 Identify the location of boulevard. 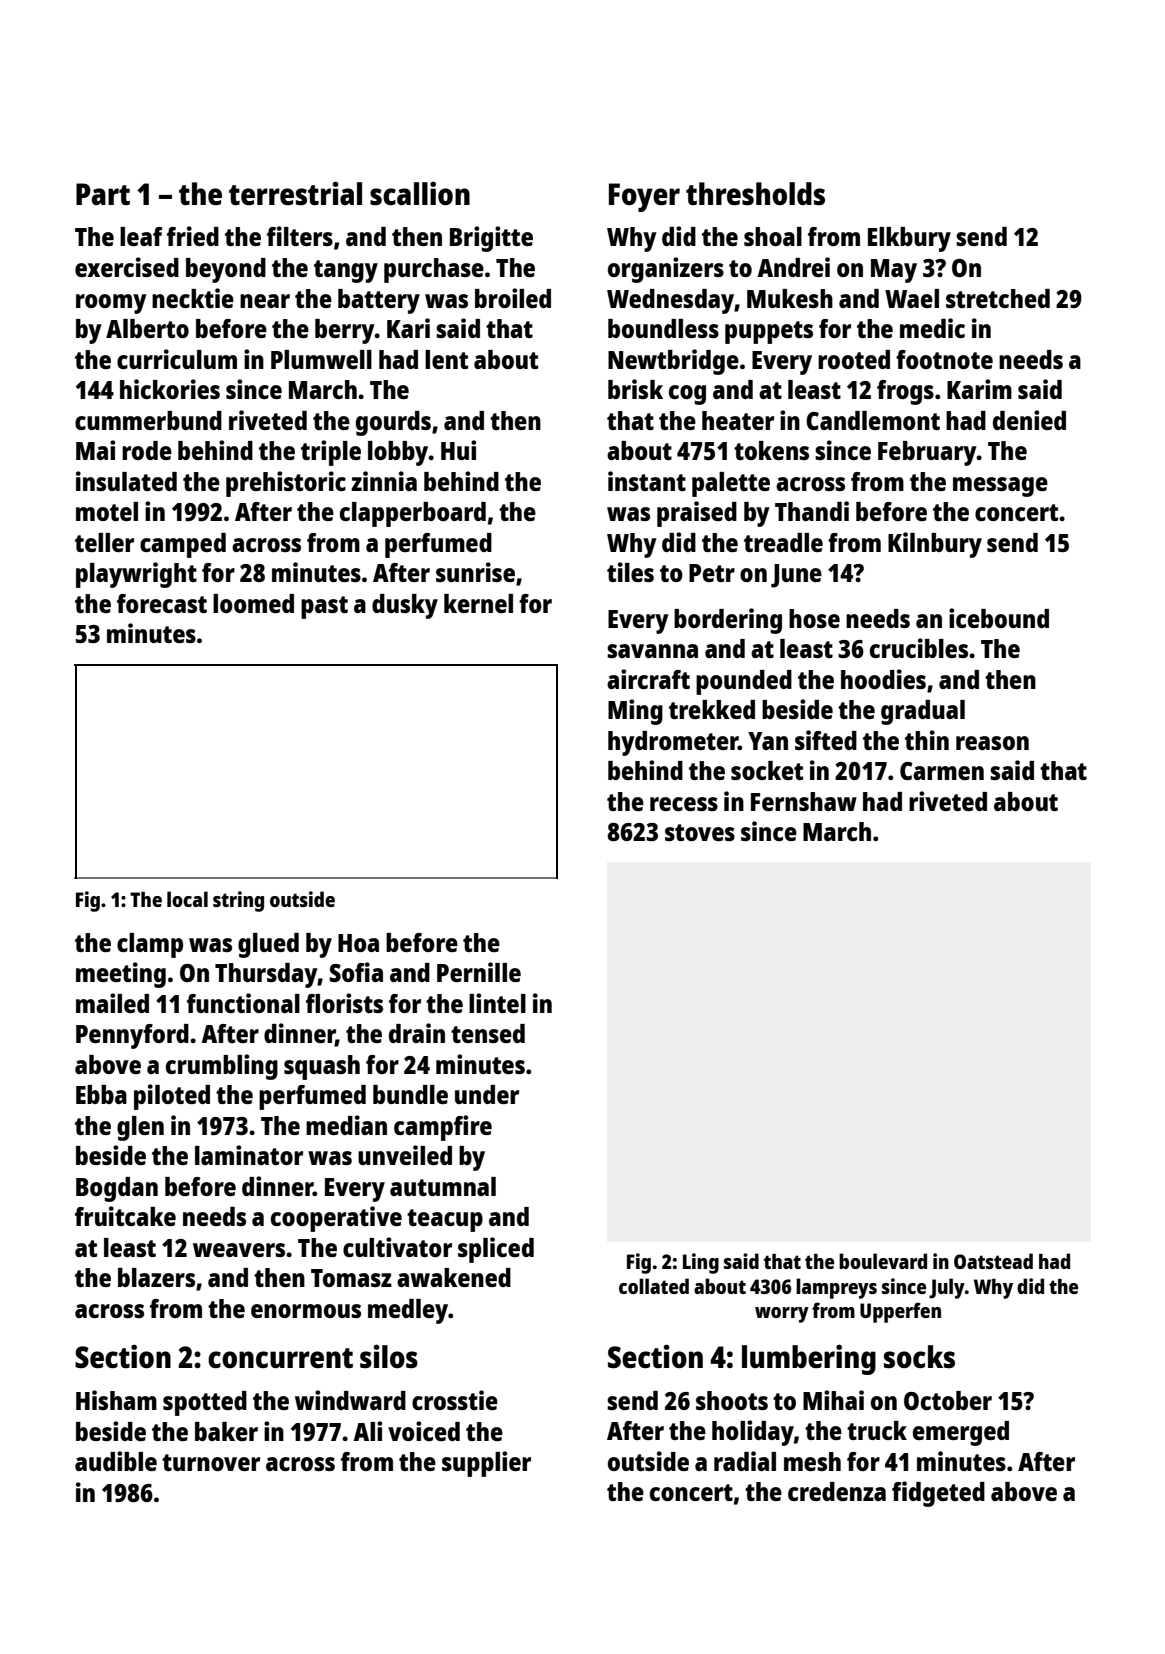
(883, 1261).
